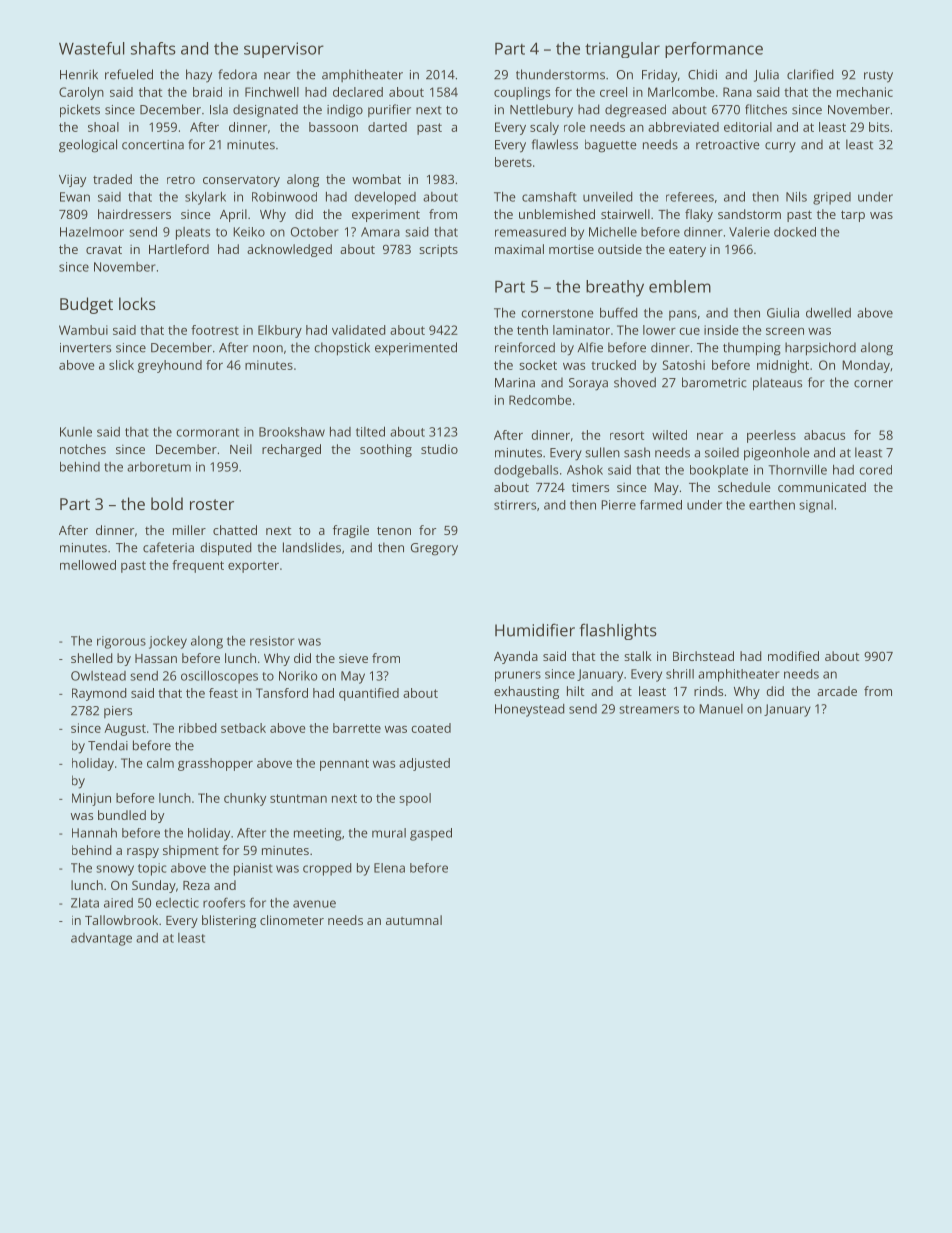  I want to click on Neil, so click(241, 449).
